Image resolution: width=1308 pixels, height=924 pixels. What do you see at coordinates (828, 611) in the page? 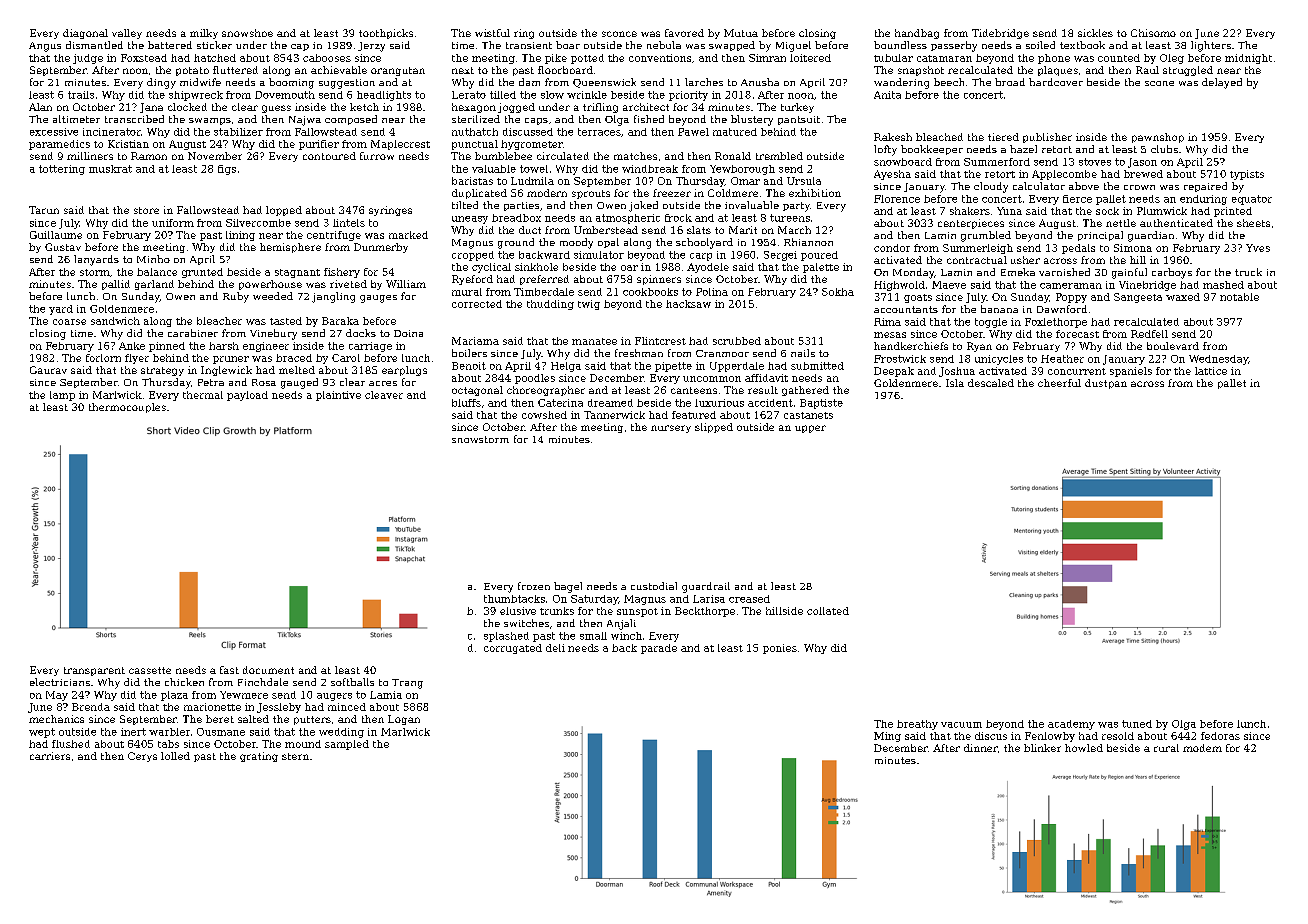
I see `collated` at bounding box center [828, 611].
